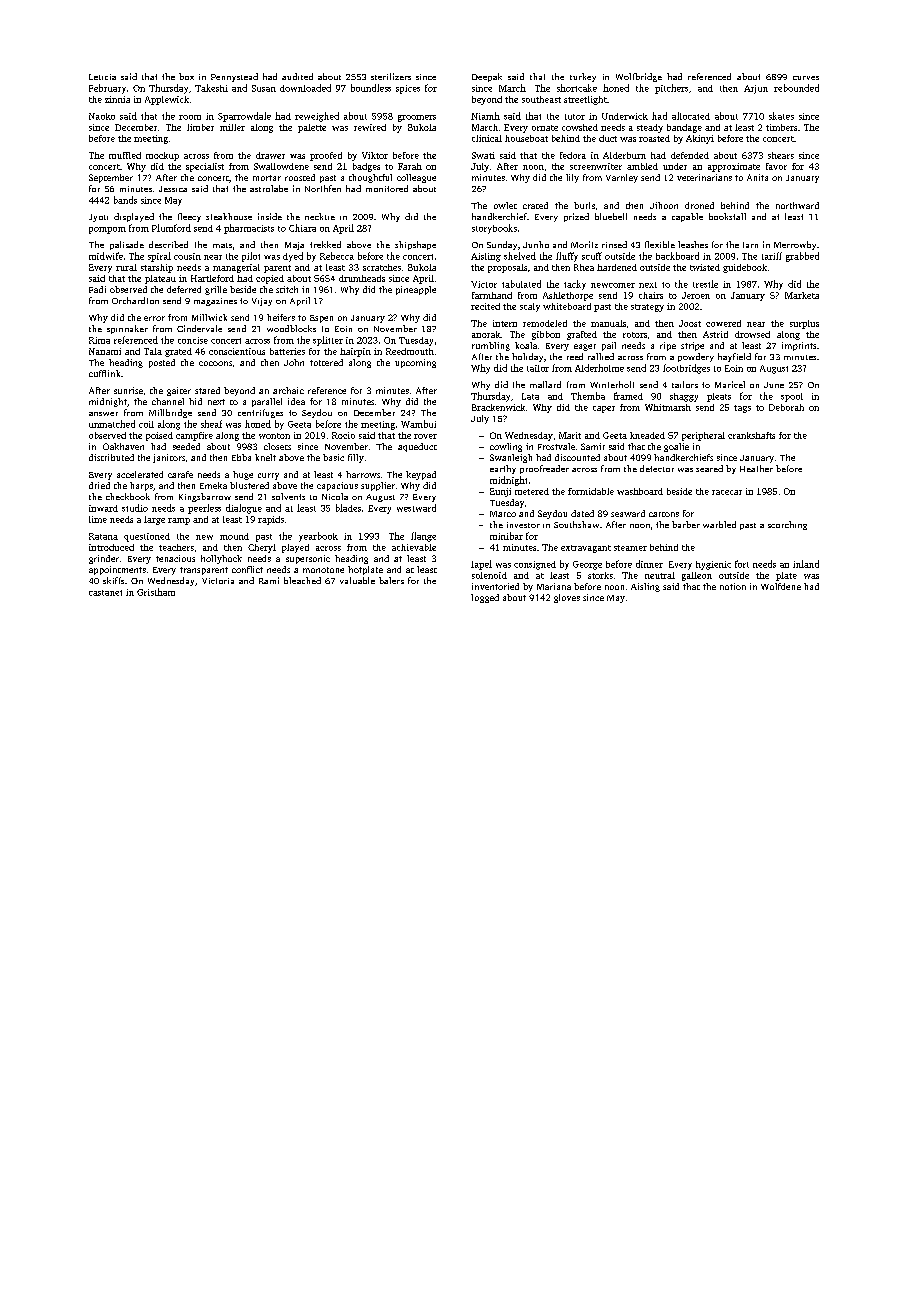 Image resolution: width=908 pixels, height=1316 pixels. I want to click on palisade, so click(127, 245).
